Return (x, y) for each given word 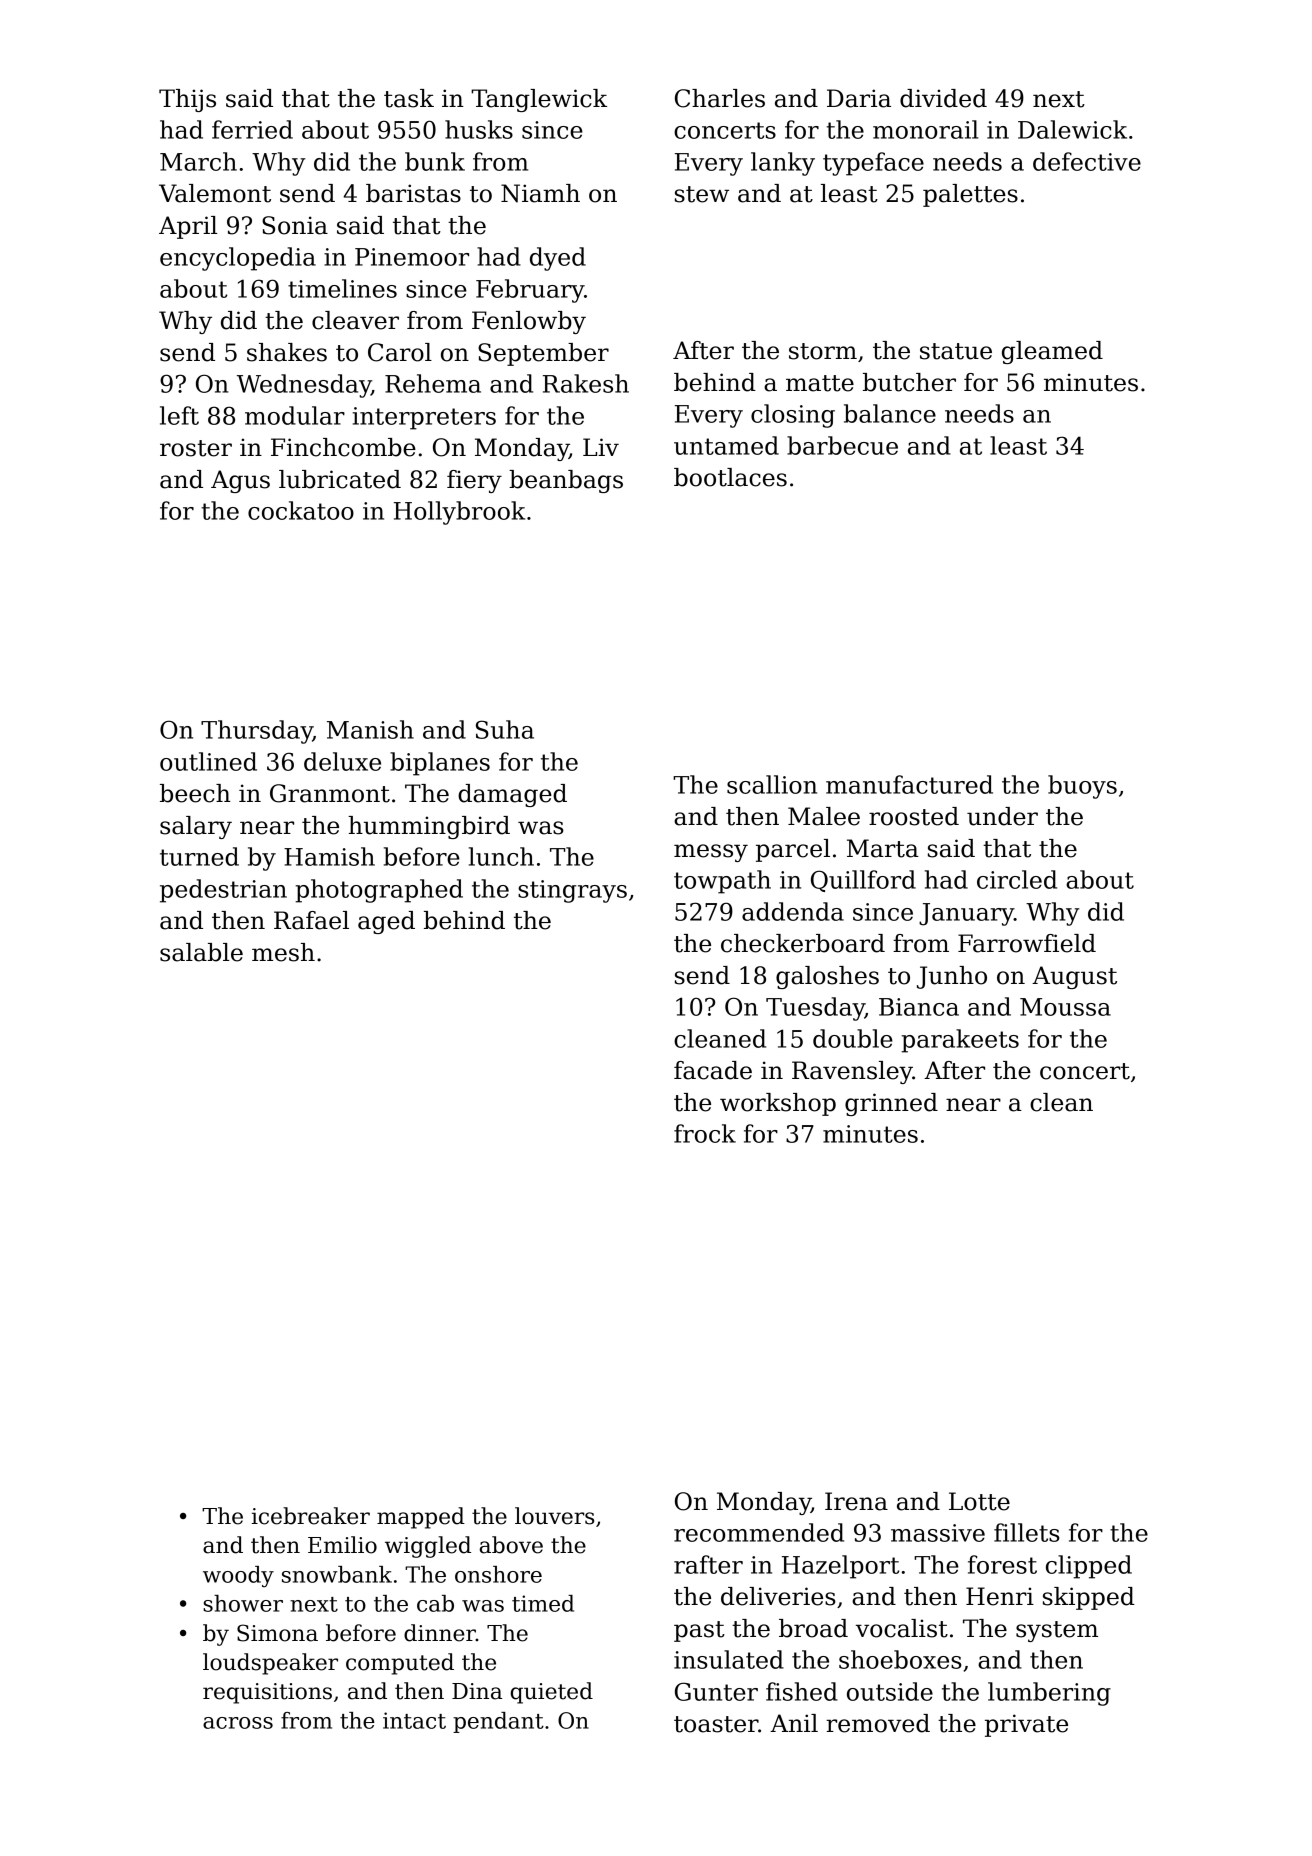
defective (1087, 161)
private (1026, 1725)
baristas (413, 193)
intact (414, 1720)
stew (702, 194)
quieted (551, 1693)
